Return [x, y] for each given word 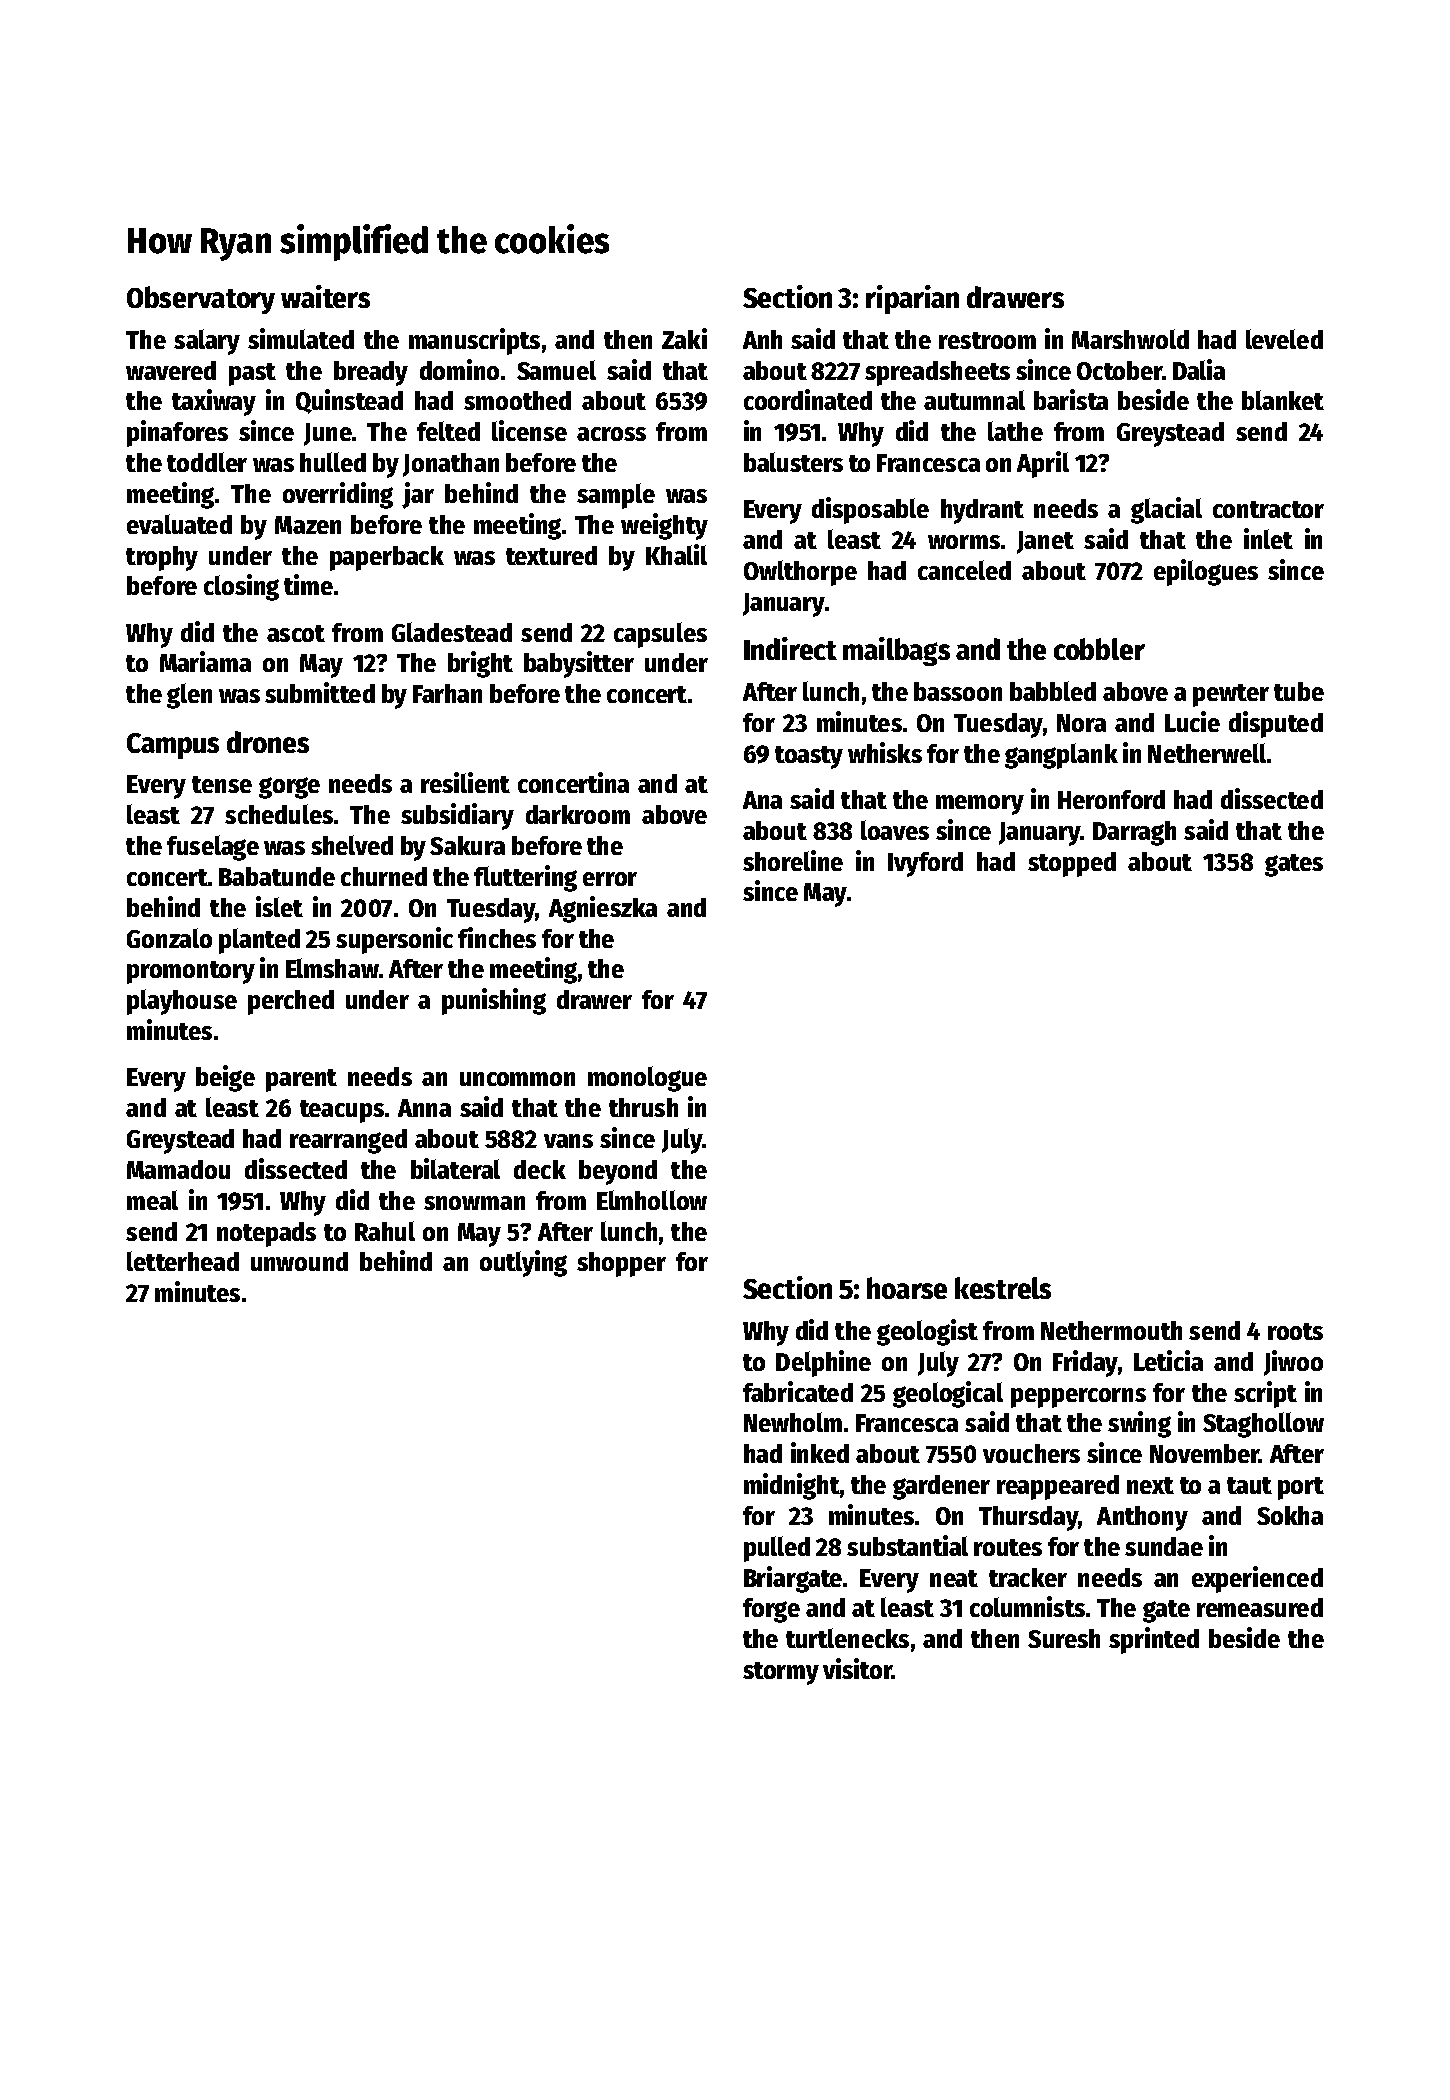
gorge [289, 788]
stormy [781, 1673]
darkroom [578, 814]
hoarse [907, 1288]
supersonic [394, 940]
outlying [523, 1263]
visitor [857, 1668]
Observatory [201, 300]
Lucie [1192, 721]
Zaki [684, 338]
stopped [1072, 864]
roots [1295, 1331]
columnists [1027, 1606]
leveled [1284, 339]
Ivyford [925, 864]
